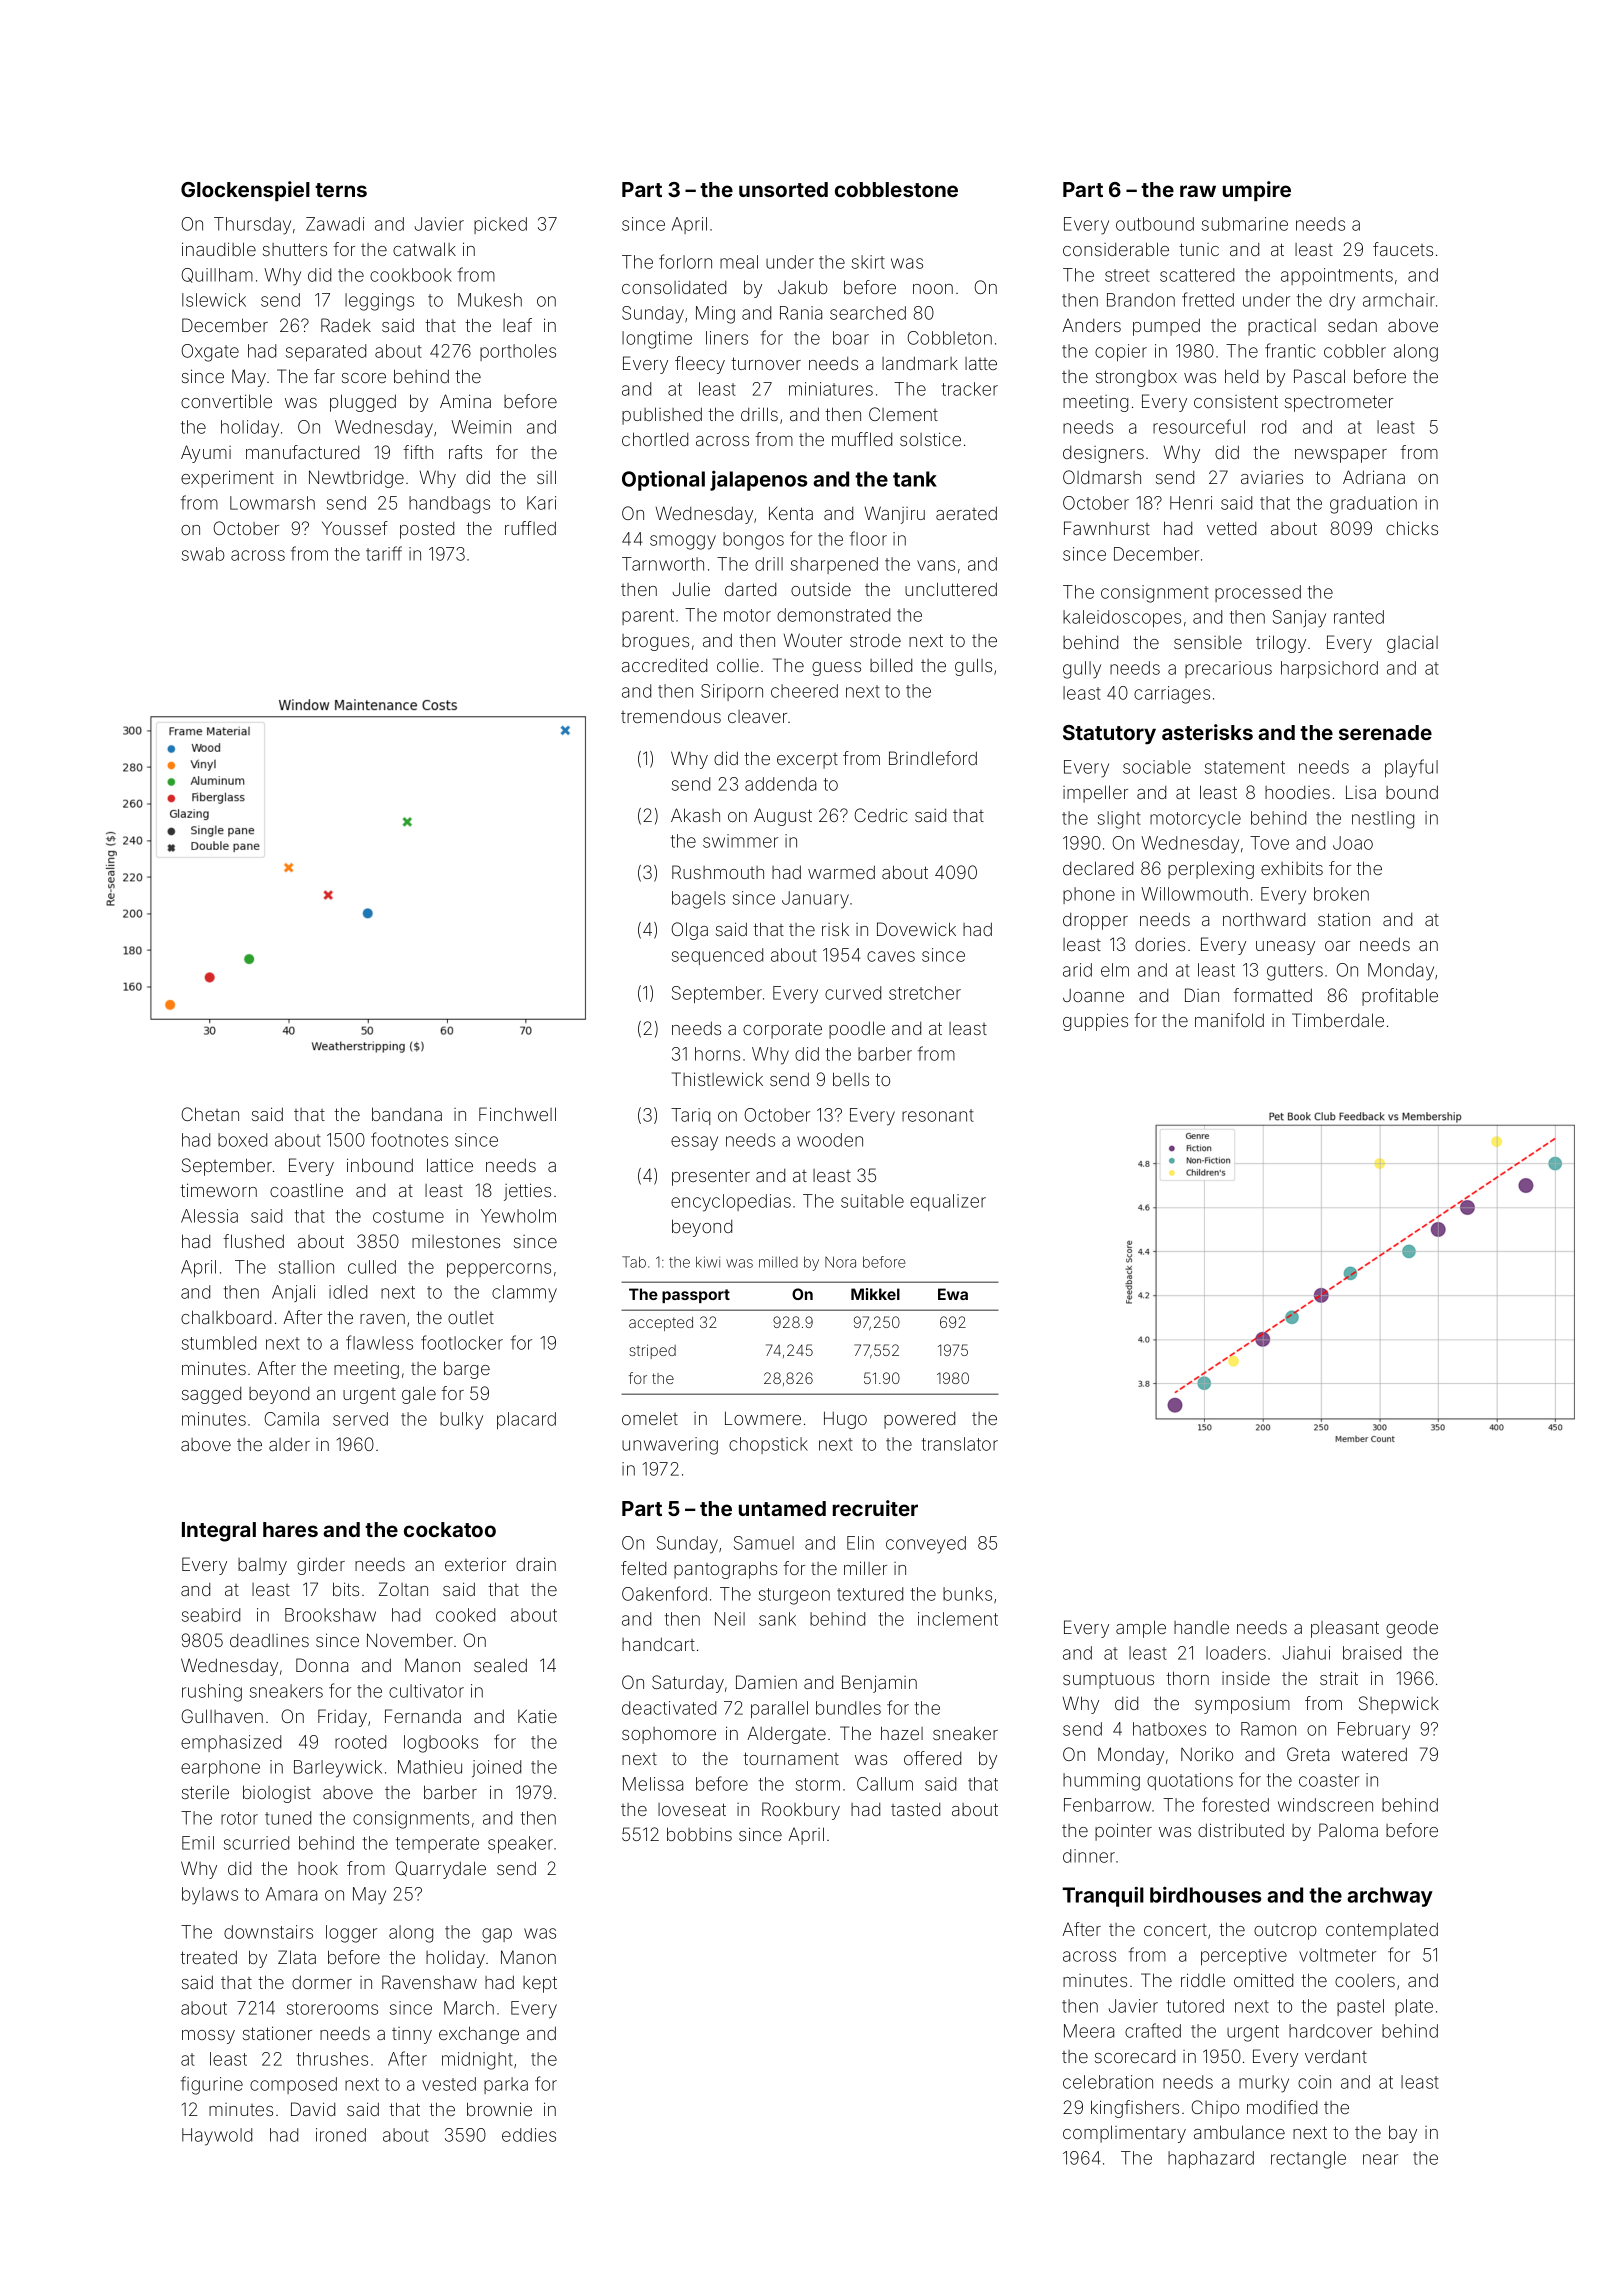 The width and height of the screenshot is (1620, 2292). Describe the element at coordinates (841, 872) in the screenshot. I see `warmed` at that location.
